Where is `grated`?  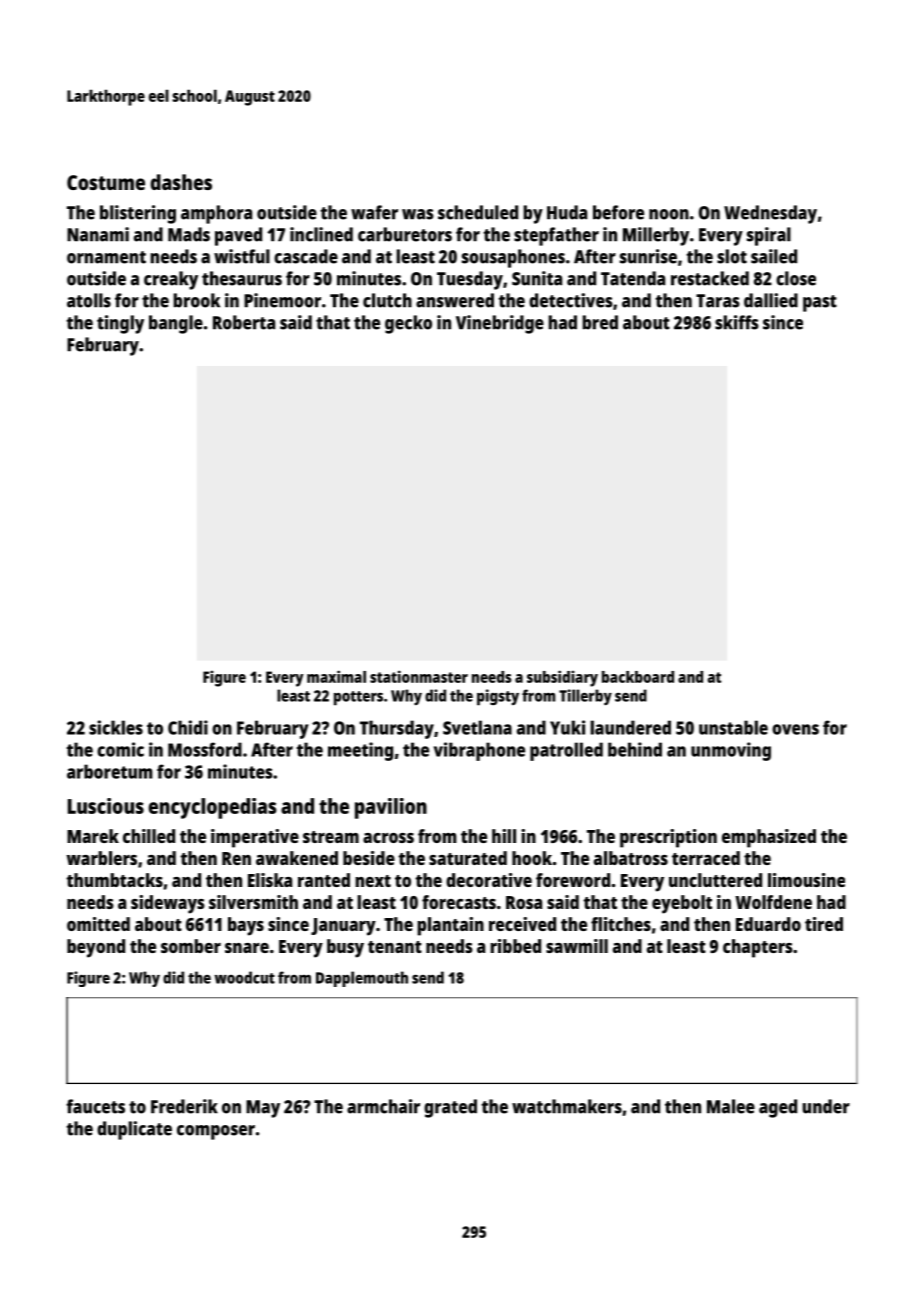
grated is located at coordinates (450, 1108).
